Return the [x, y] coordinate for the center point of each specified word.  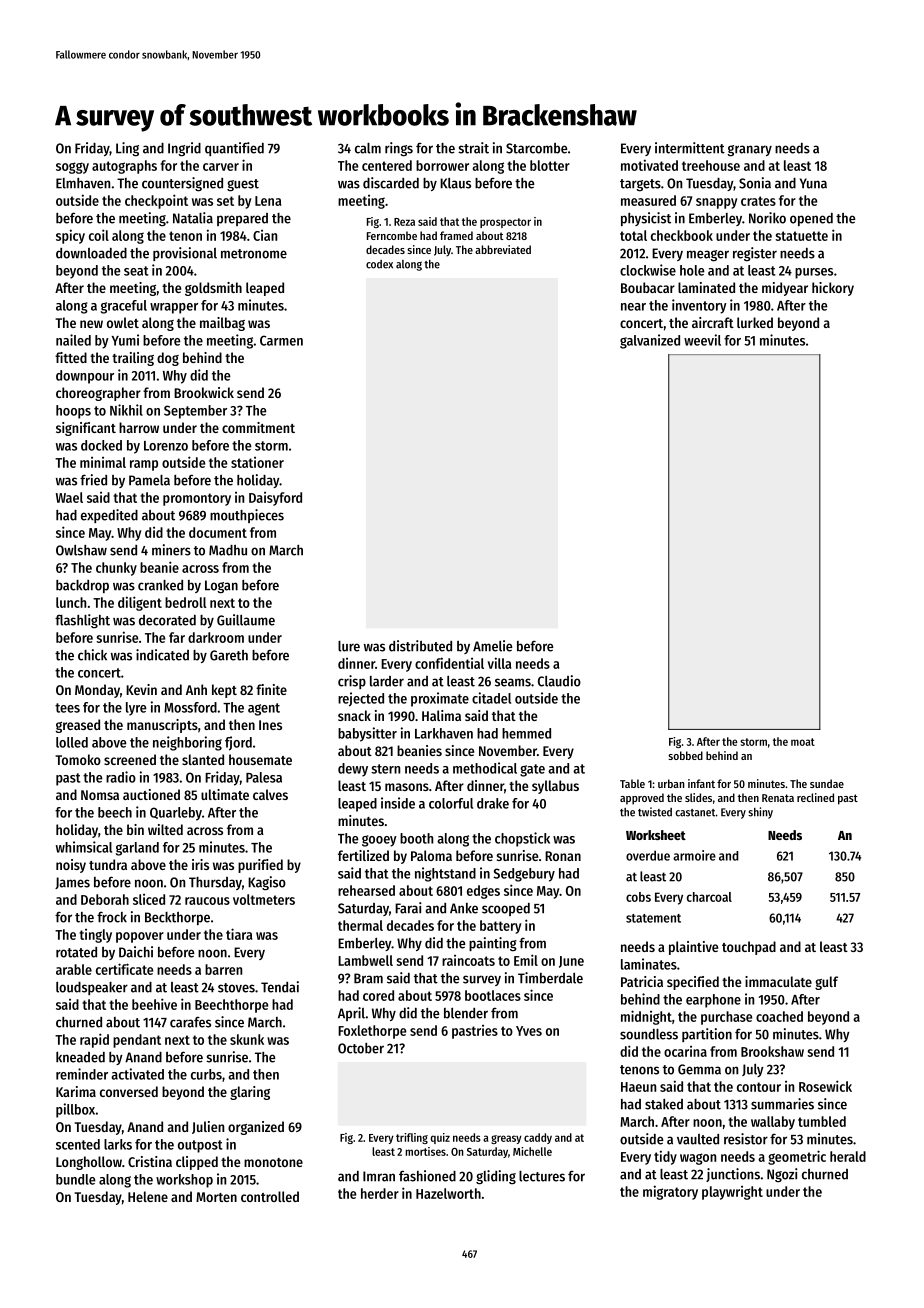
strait [473, 148]
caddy [538, 1138]
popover [140, 937]
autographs [124, 167]
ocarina [685, 1051]
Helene [148, 1196]
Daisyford [275, 499]
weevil [702, 340]
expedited [109, 516]
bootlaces [493, 995]
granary [749, 151]
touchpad [749, 948]
